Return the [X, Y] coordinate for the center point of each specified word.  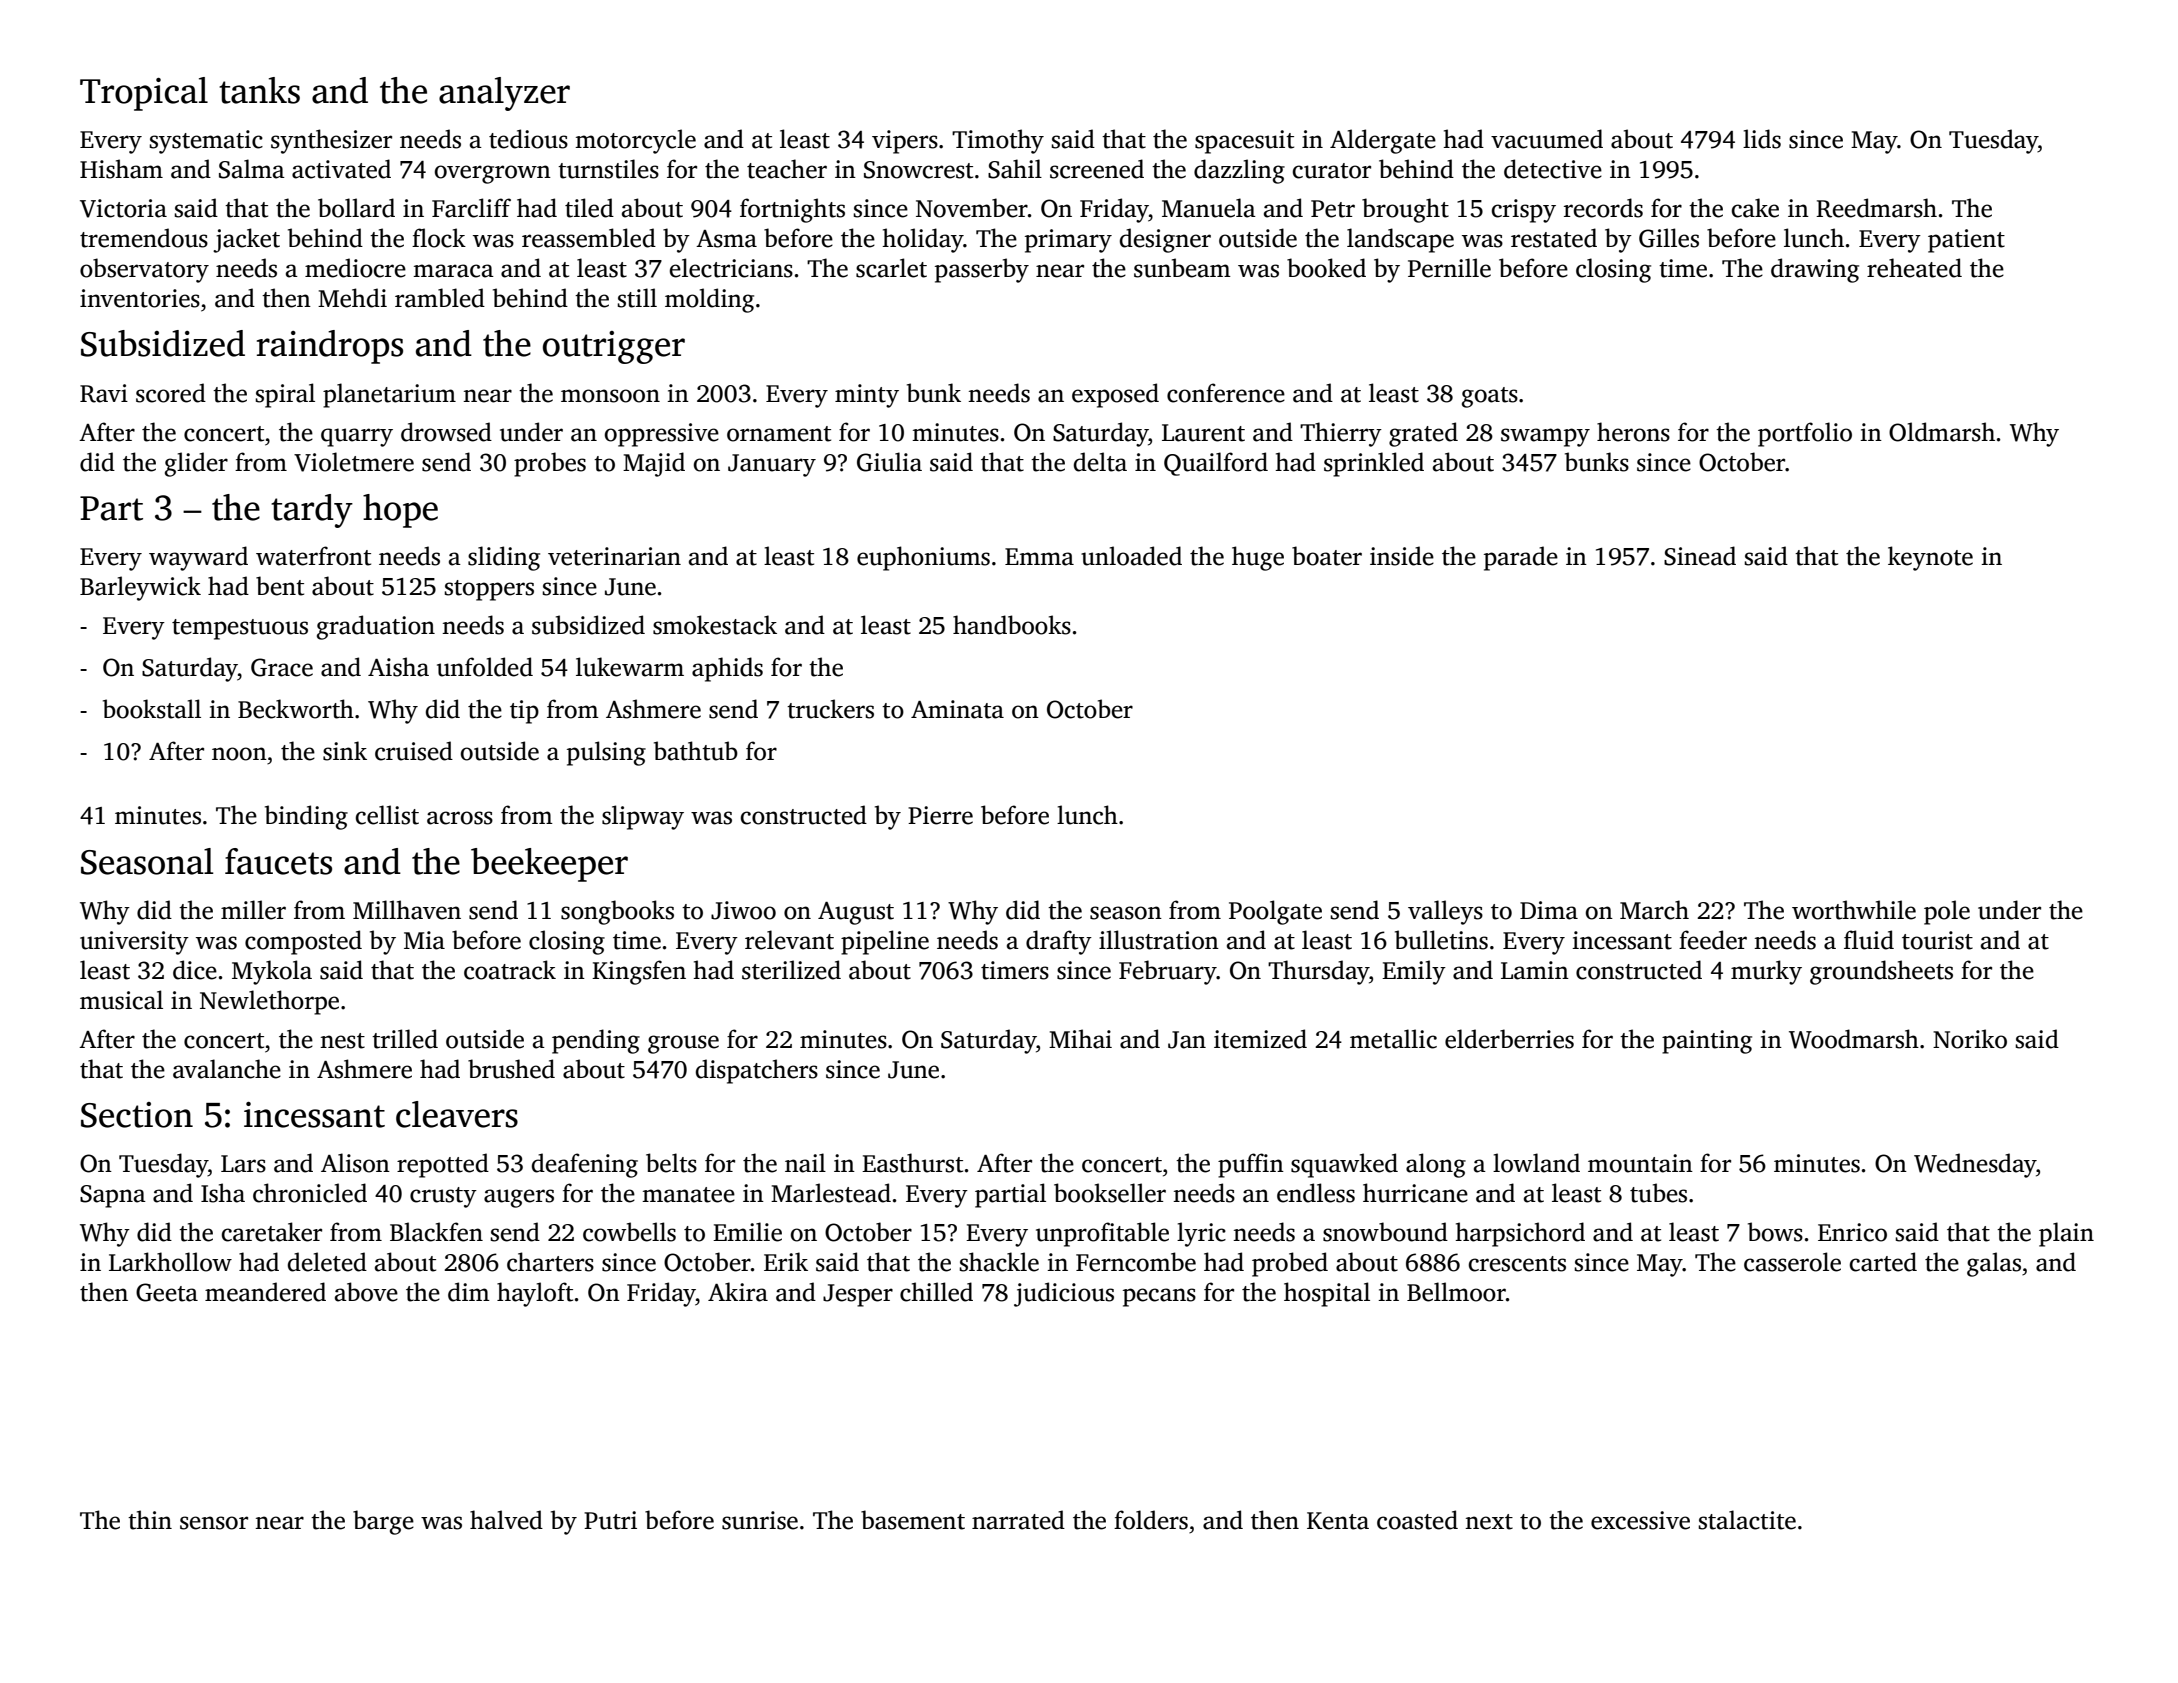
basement [913, 1520]
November [972, 208]
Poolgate [1275, 912]
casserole [1792, 1262]
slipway [643, 817]
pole [1947, 912]
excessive [1640, 1520]
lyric [1201, 1234]
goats [1490, 397]
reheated [1914, 268]
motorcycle [635, 141]
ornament [779, 434]
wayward [198, 558]
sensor [214, 1523]
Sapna [113, 1196]
